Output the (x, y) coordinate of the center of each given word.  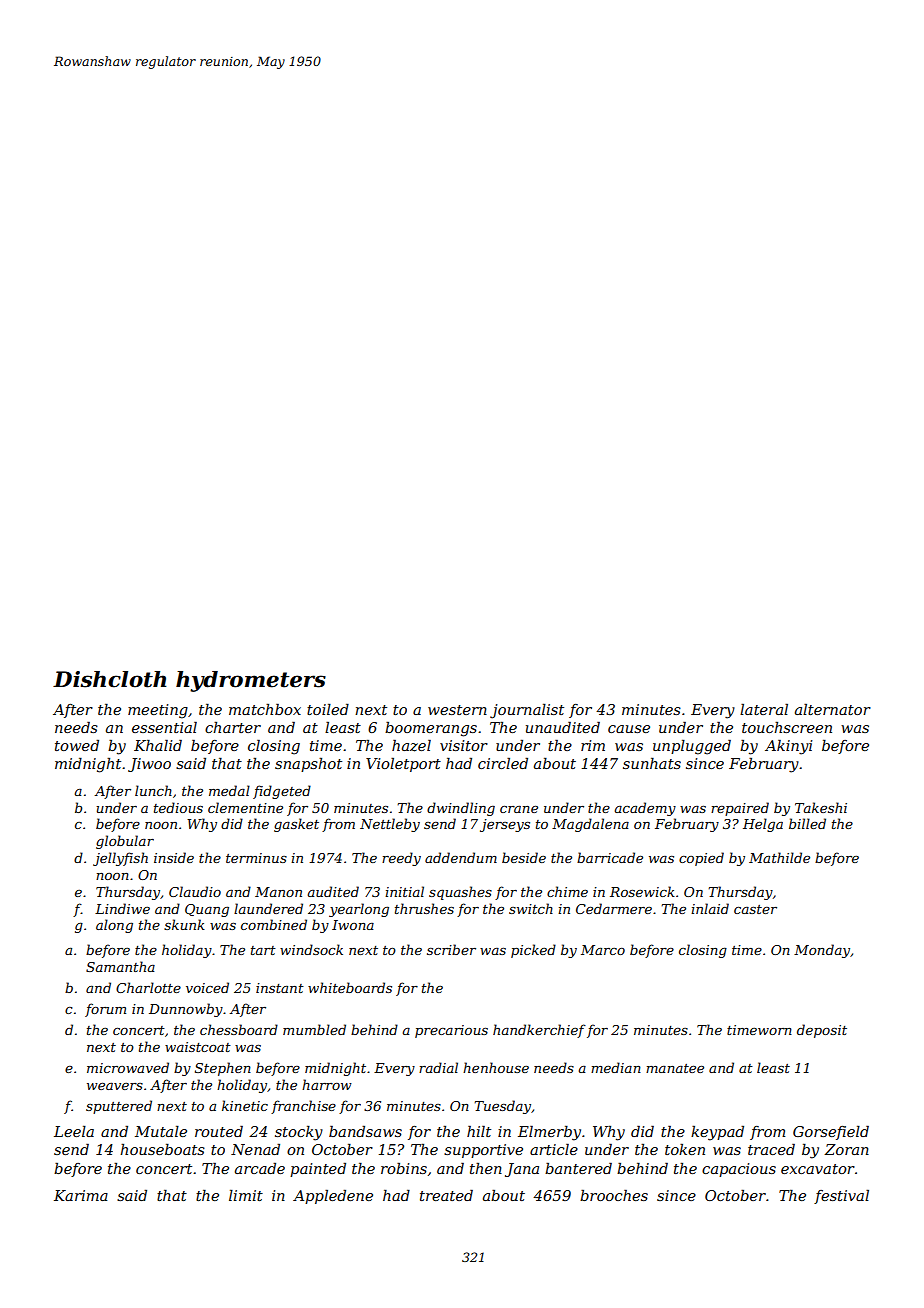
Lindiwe (122, 908)
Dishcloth (109, 679)
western (457, 710)
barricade (610, 857)
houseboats (162, 1149)
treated (446, 1195)
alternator (833, 709)
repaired (740, 809)
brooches (614, 1195)
